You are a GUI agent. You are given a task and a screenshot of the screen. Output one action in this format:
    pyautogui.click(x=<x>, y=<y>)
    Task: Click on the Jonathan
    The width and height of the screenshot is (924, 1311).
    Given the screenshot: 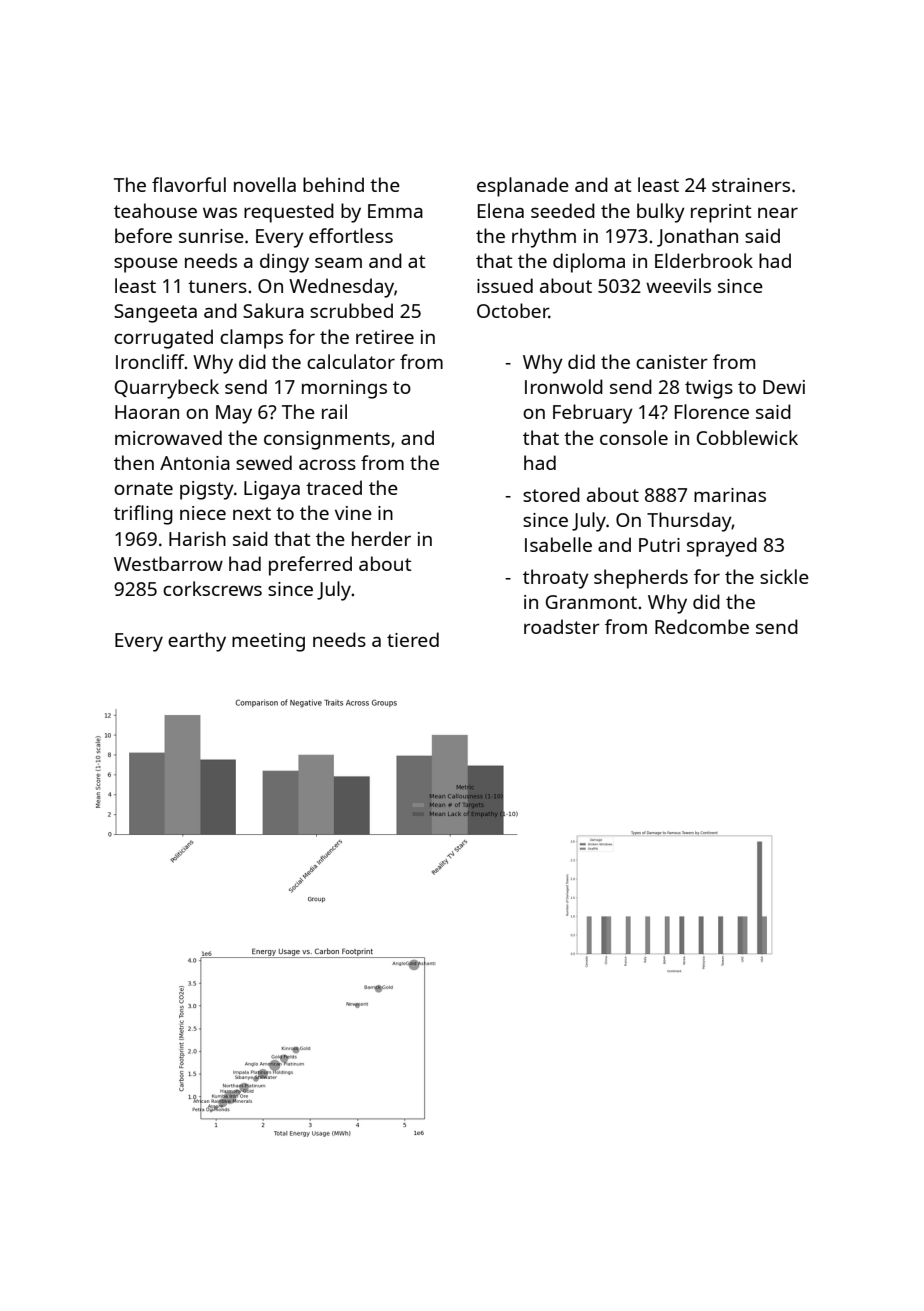 What is the action you would take?
    pyautogui.click(x=697, y=237)
